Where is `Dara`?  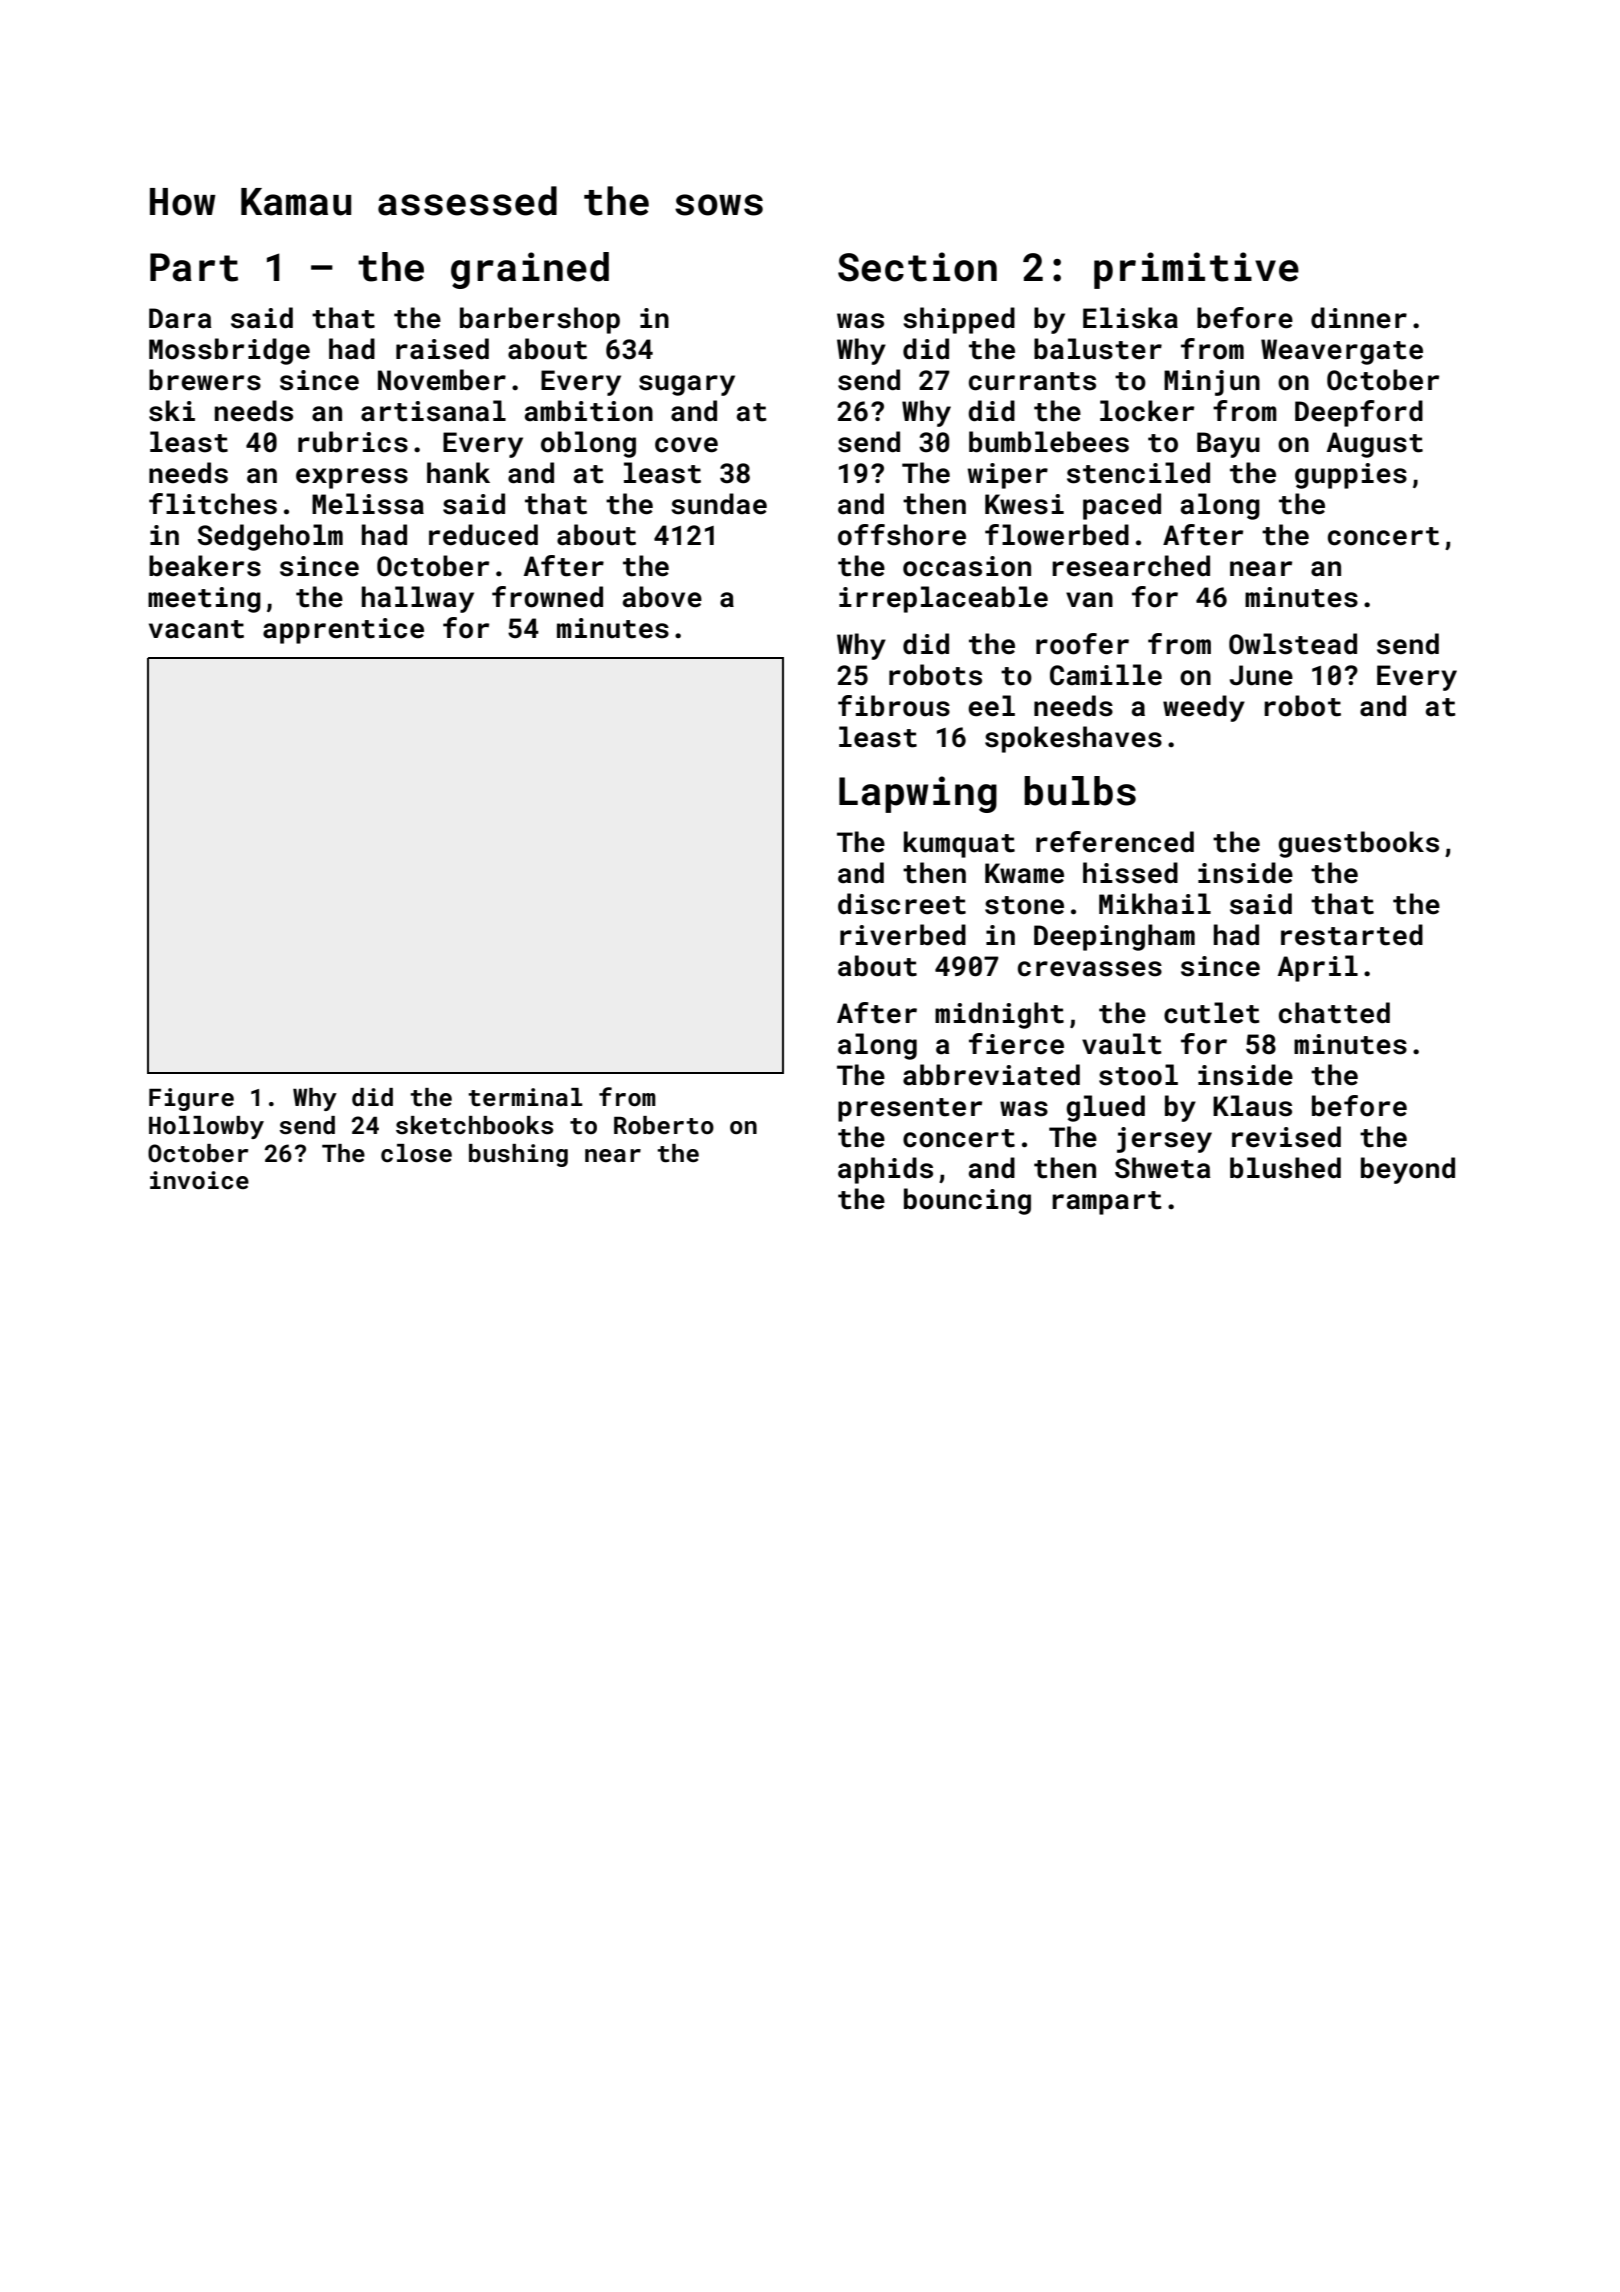
Dara is located at coordinates (180, 318).
